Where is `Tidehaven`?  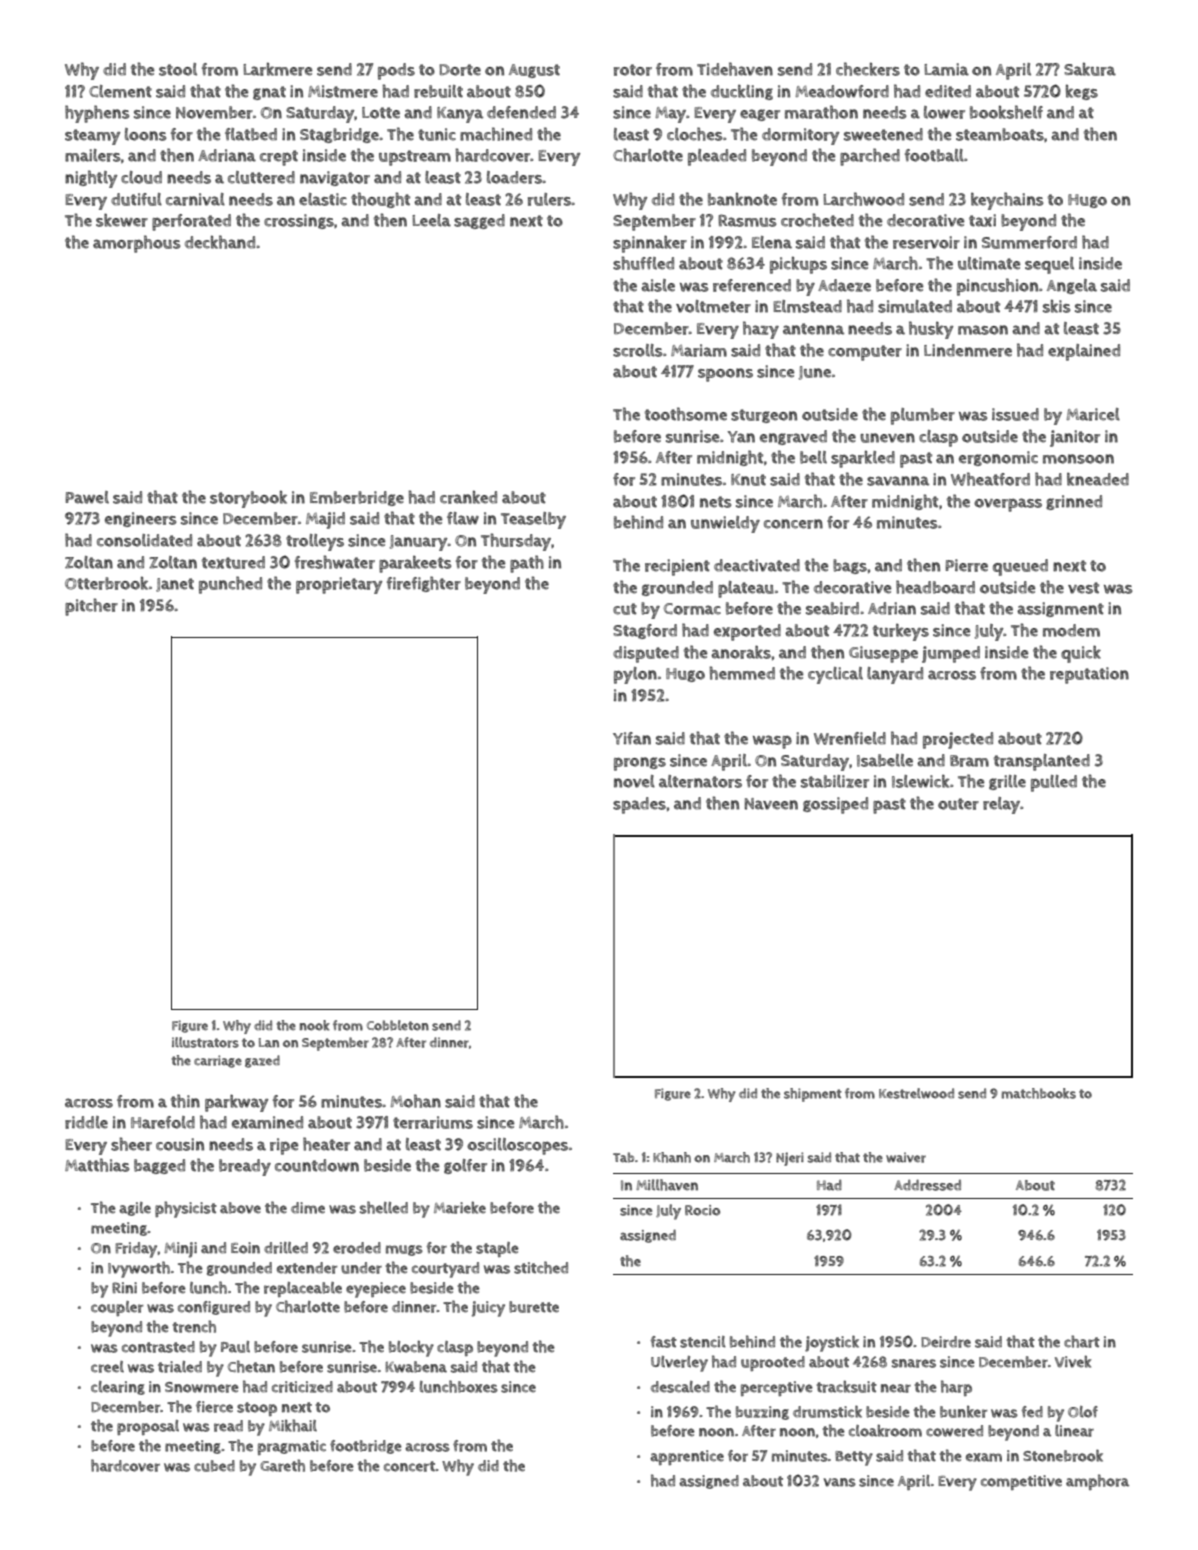
Tidehaven is located at coordinates (735, 69).
